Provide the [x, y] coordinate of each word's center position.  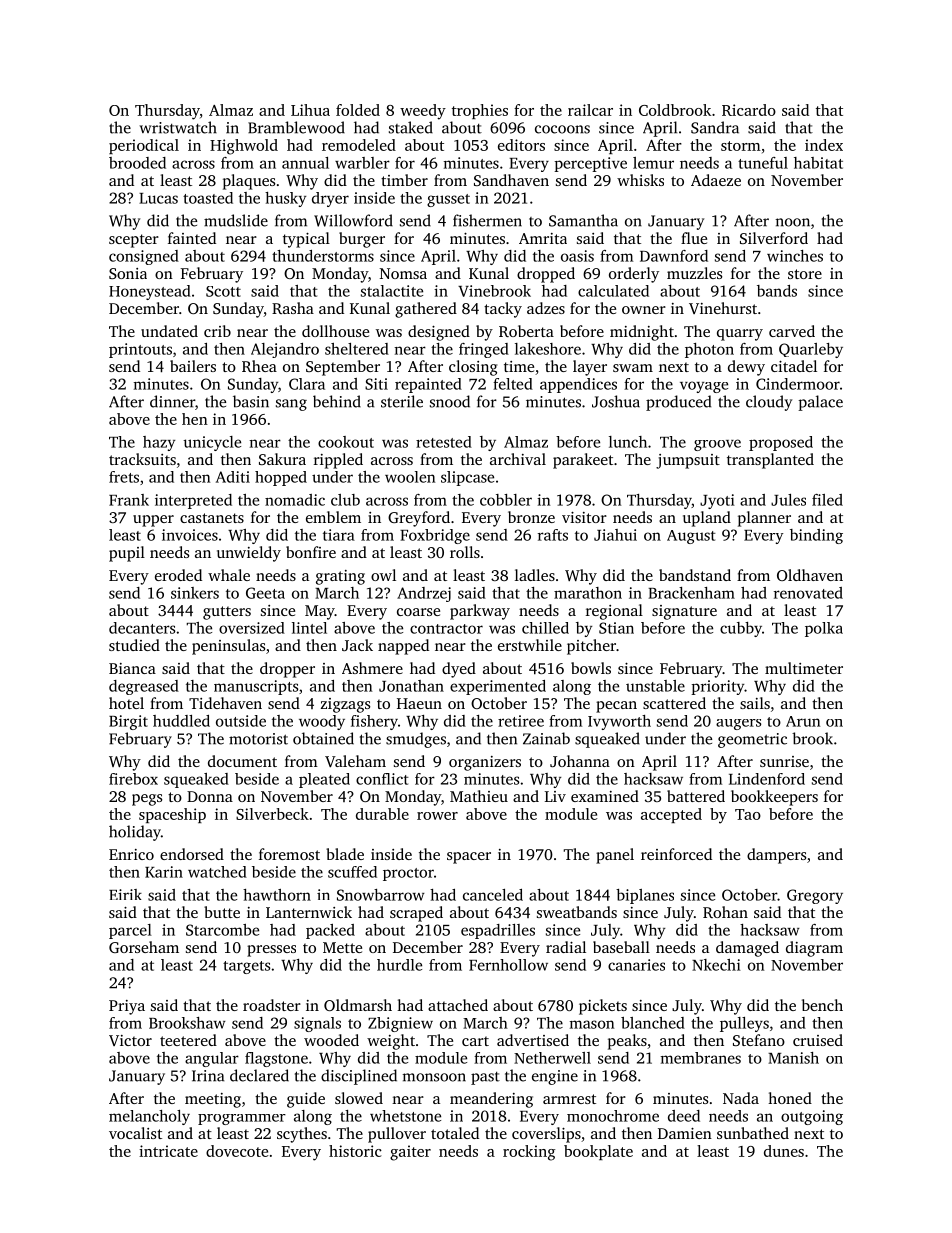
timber [404, 180]
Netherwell [552, 1058]
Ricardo [749, 110]
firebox [133, 779]
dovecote [237, 1151]
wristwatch [178, 127]
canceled [493, 895]
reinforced [676, 854]
